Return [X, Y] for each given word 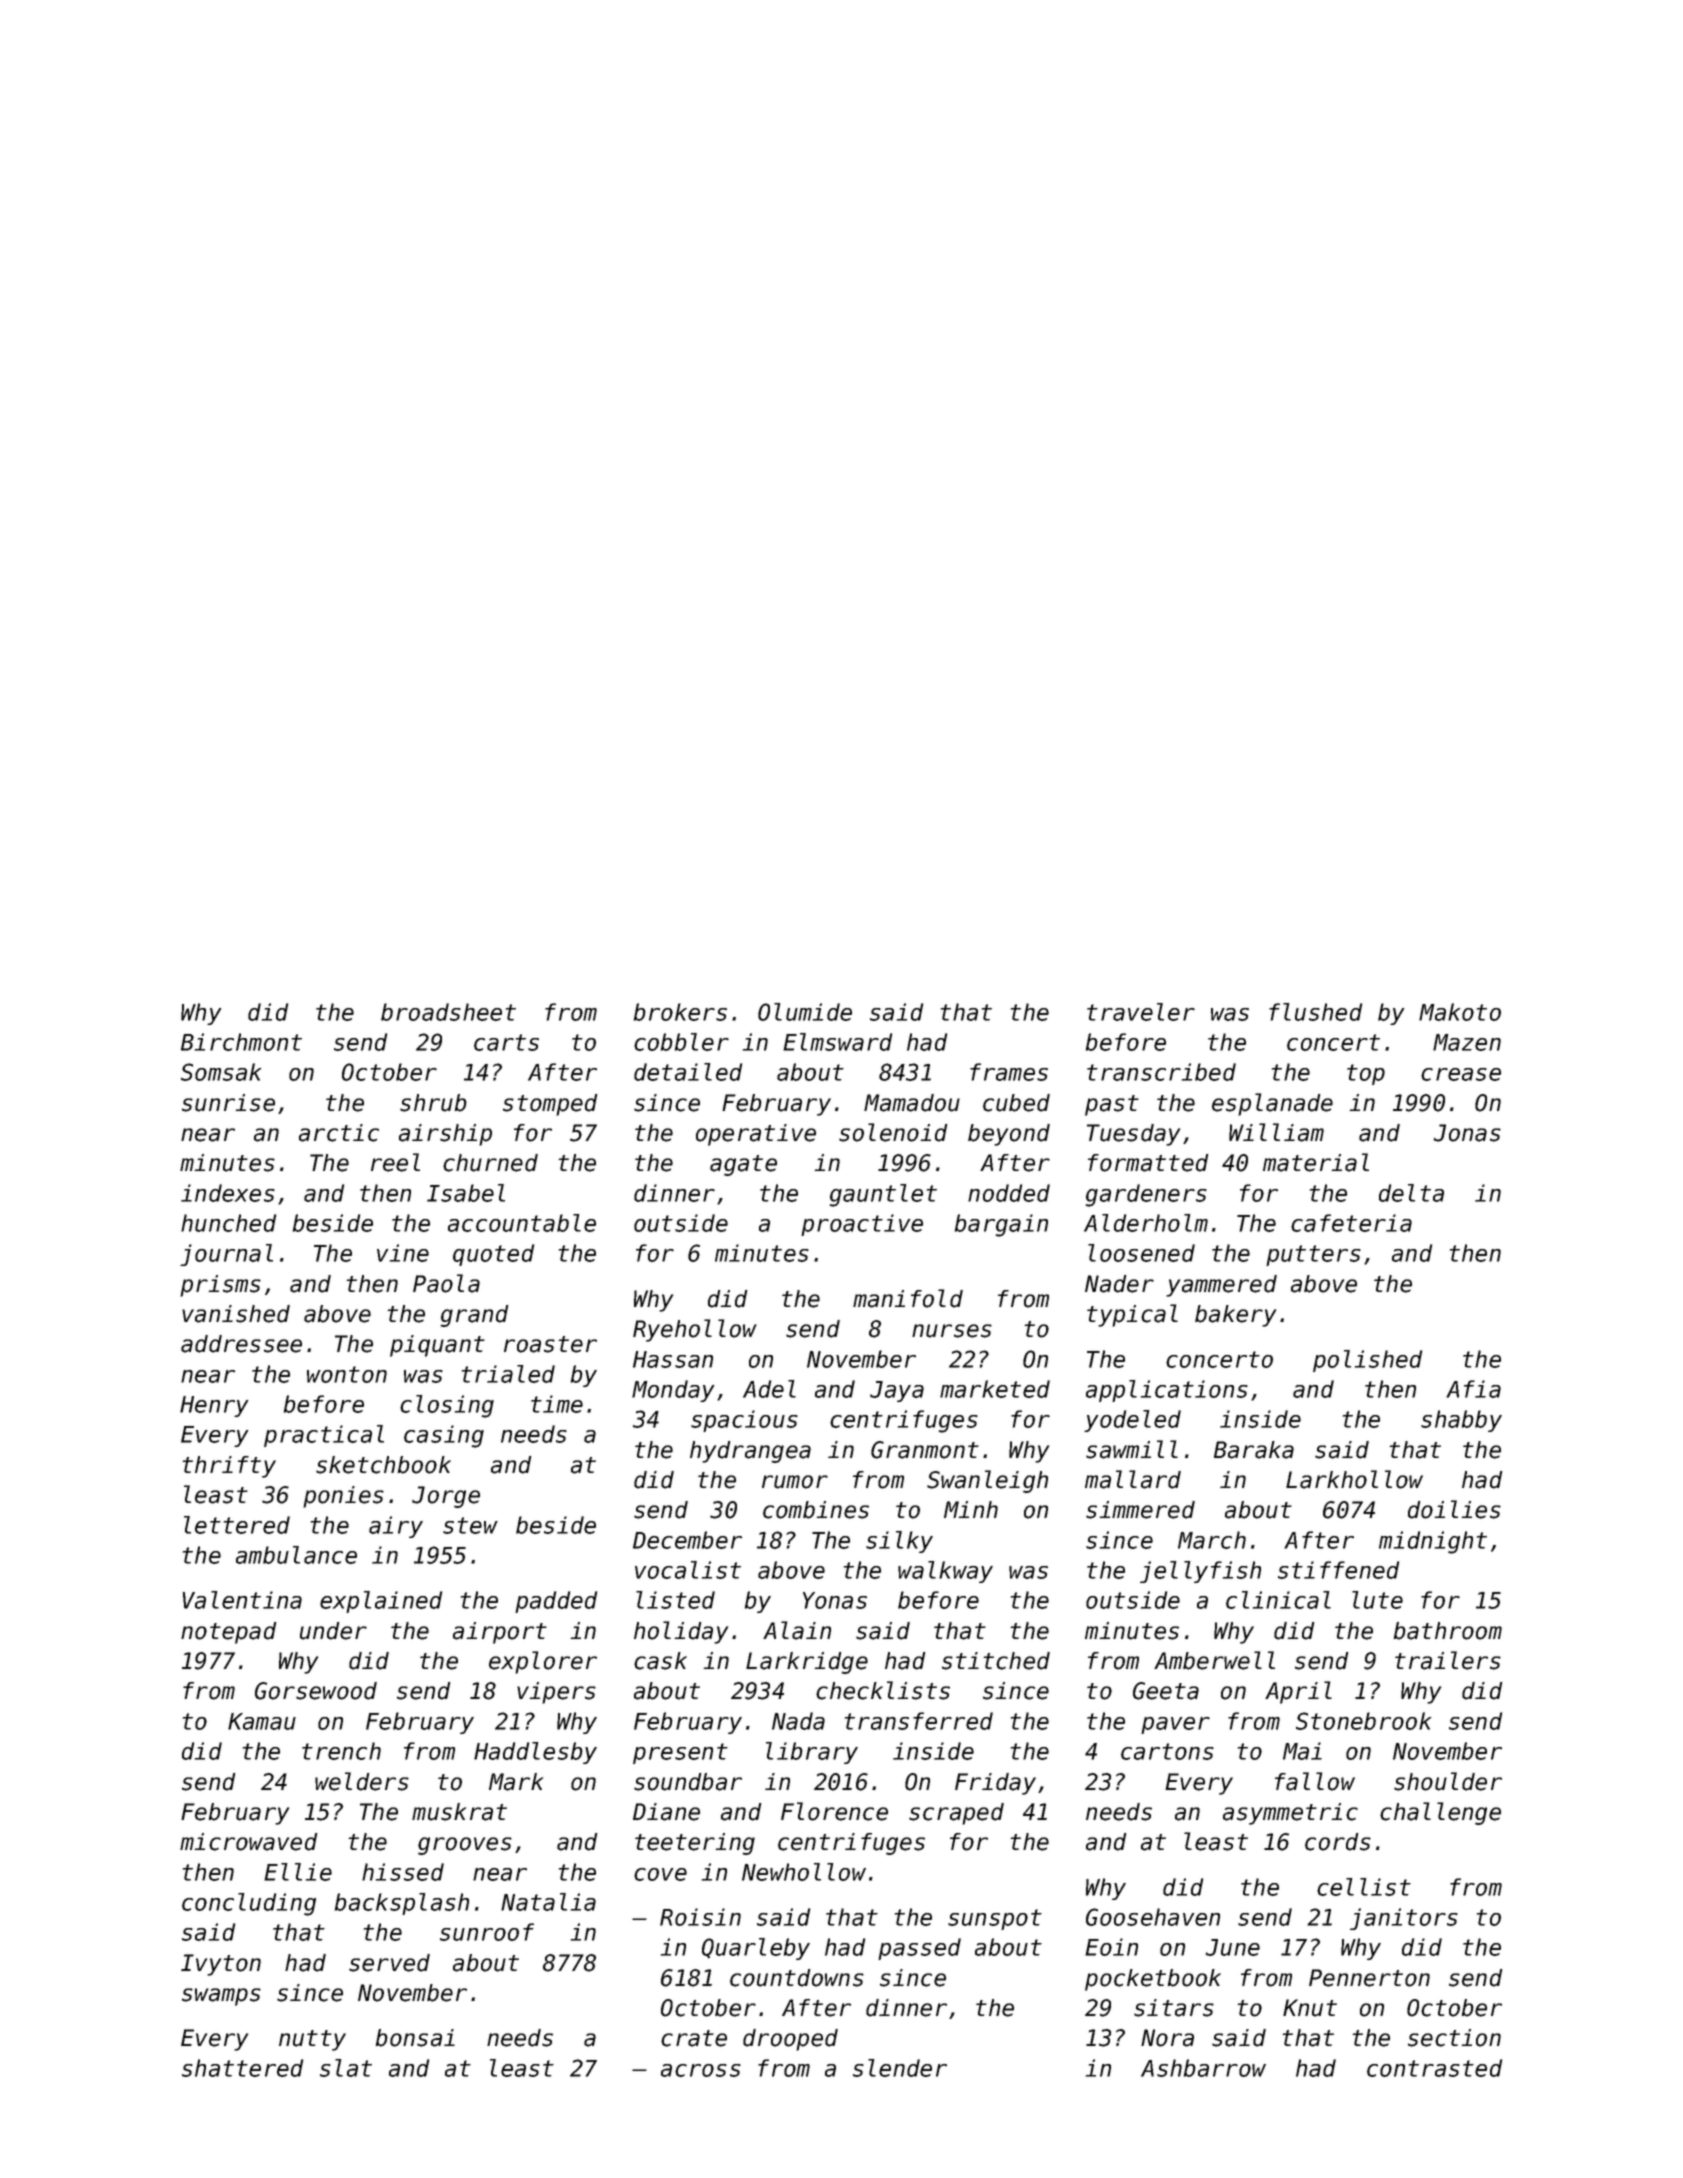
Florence [834, 1811]
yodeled [1132, 1421]
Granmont [925, 1450]
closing [447, 1406]
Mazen [1467, 1042]
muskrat [459, 1812]
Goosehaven [1153, 1917]
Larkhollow [1354, 1479]
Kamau [262, 1721]
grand [474, 1316]
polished [1367, 1361]
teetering [695, 1844]
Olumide [805, 1012]
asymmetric [1290, 1814]
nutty [312, 2040]
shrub [433, 1103]
